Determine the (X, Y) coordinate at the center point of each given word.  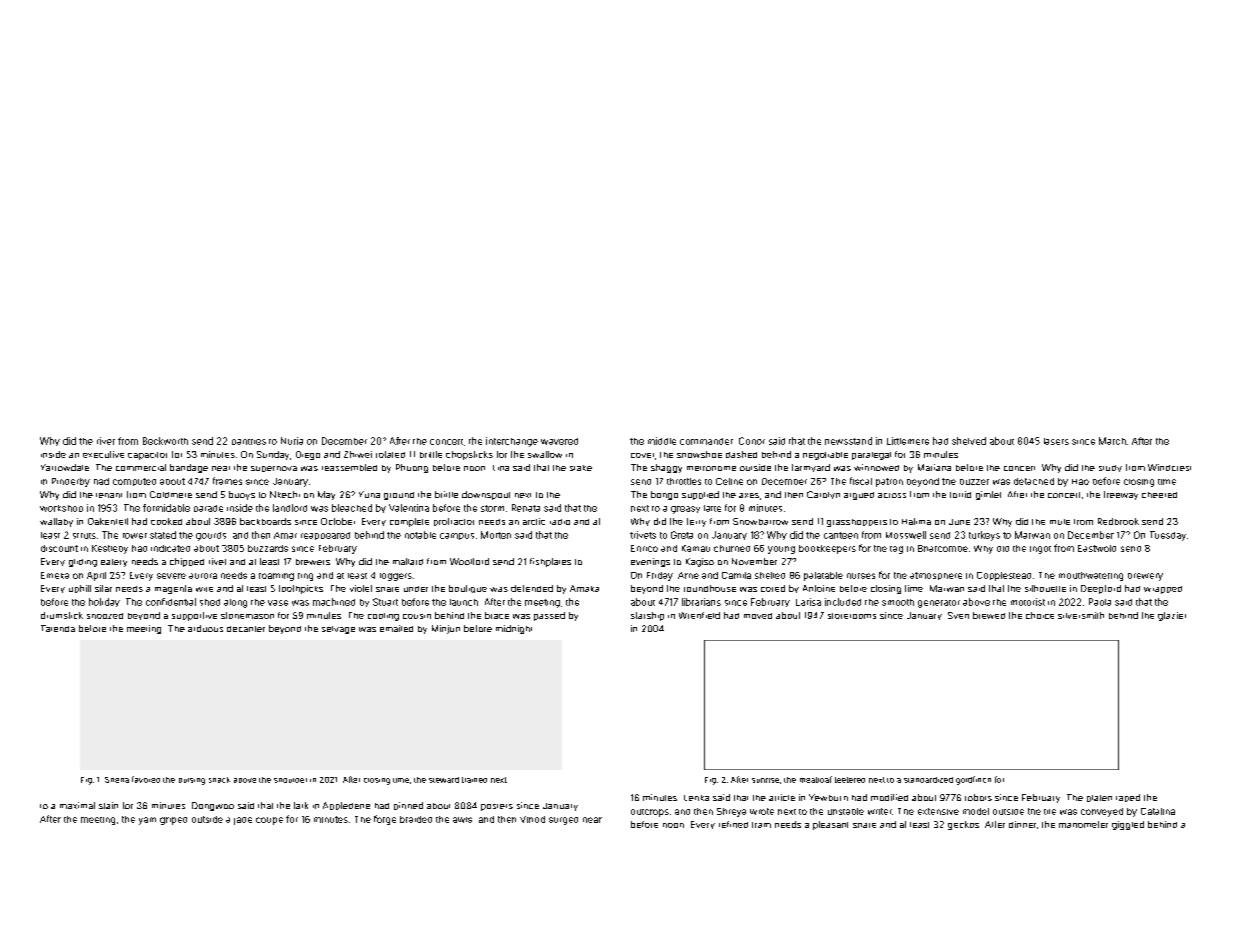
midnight (514, 629)
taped (1128, 798)
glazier (1172, 616)
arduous (205, 628)
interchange (512, 442)
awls (462, 820)
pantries (249, 442)
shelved (969, 441)
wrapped (1163, 590)
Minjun (446, 629)
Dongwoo (213, 806)
